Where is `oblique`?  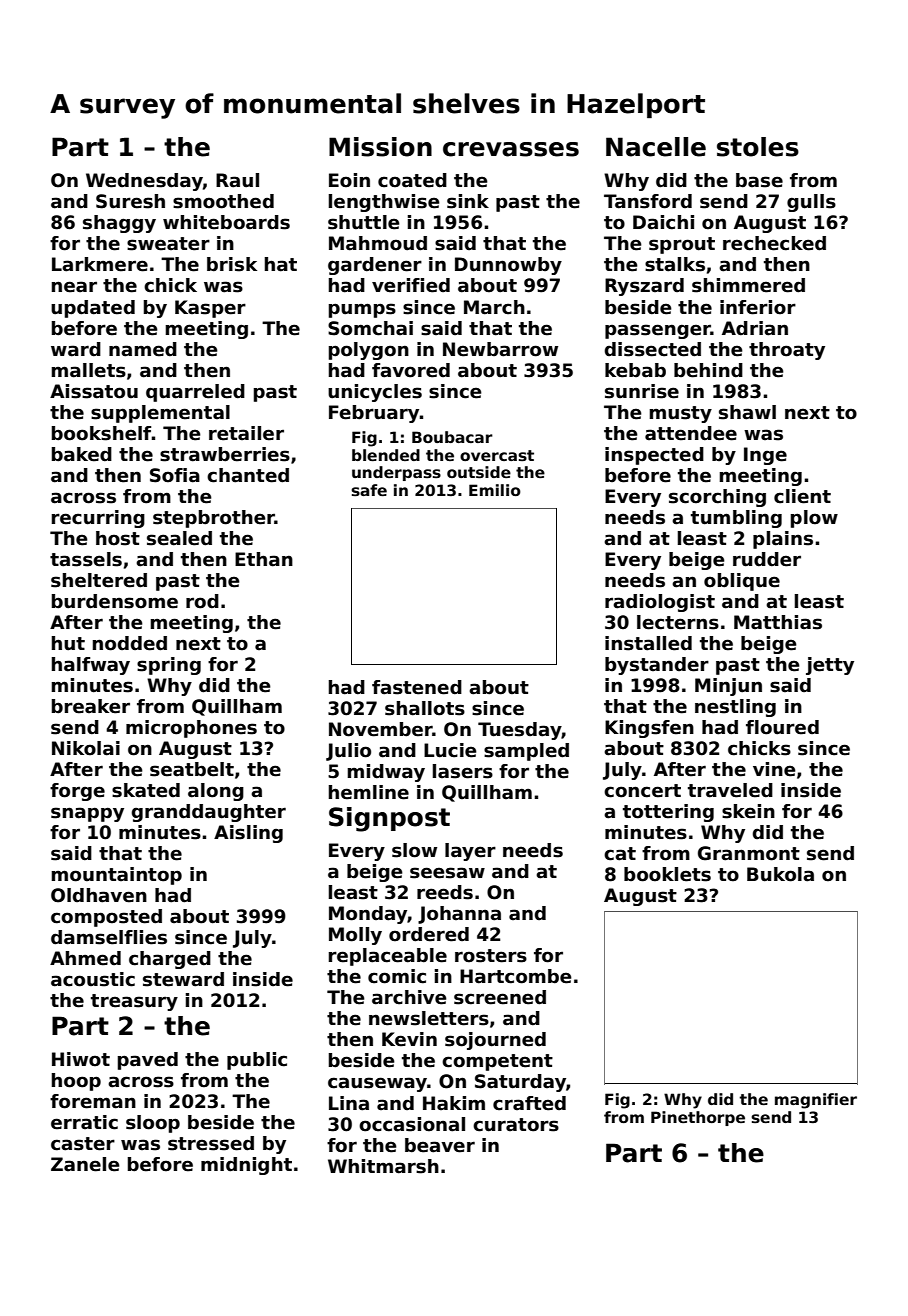
oblique is located at coordinates (742, 582).
